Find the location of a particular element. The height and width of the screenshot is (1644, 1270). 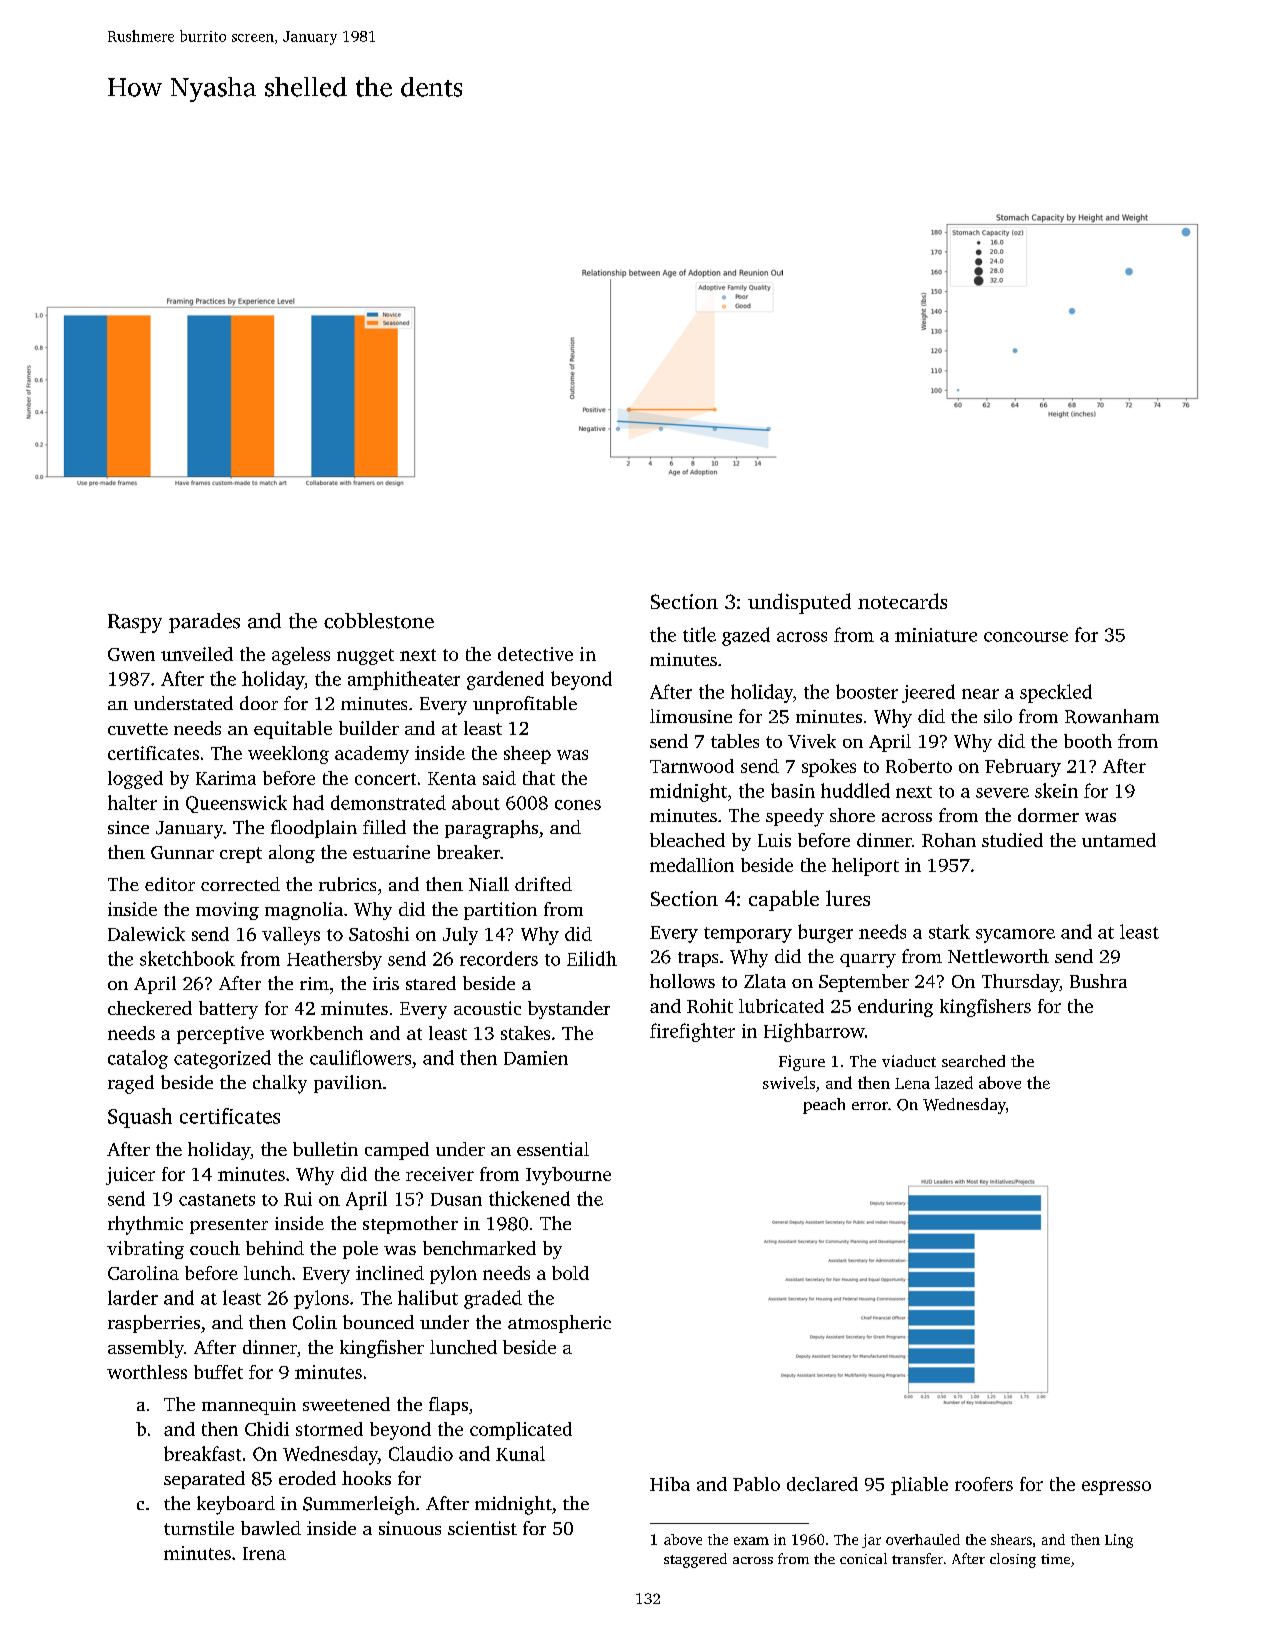

notecards is located at coordinates (902, 601).
